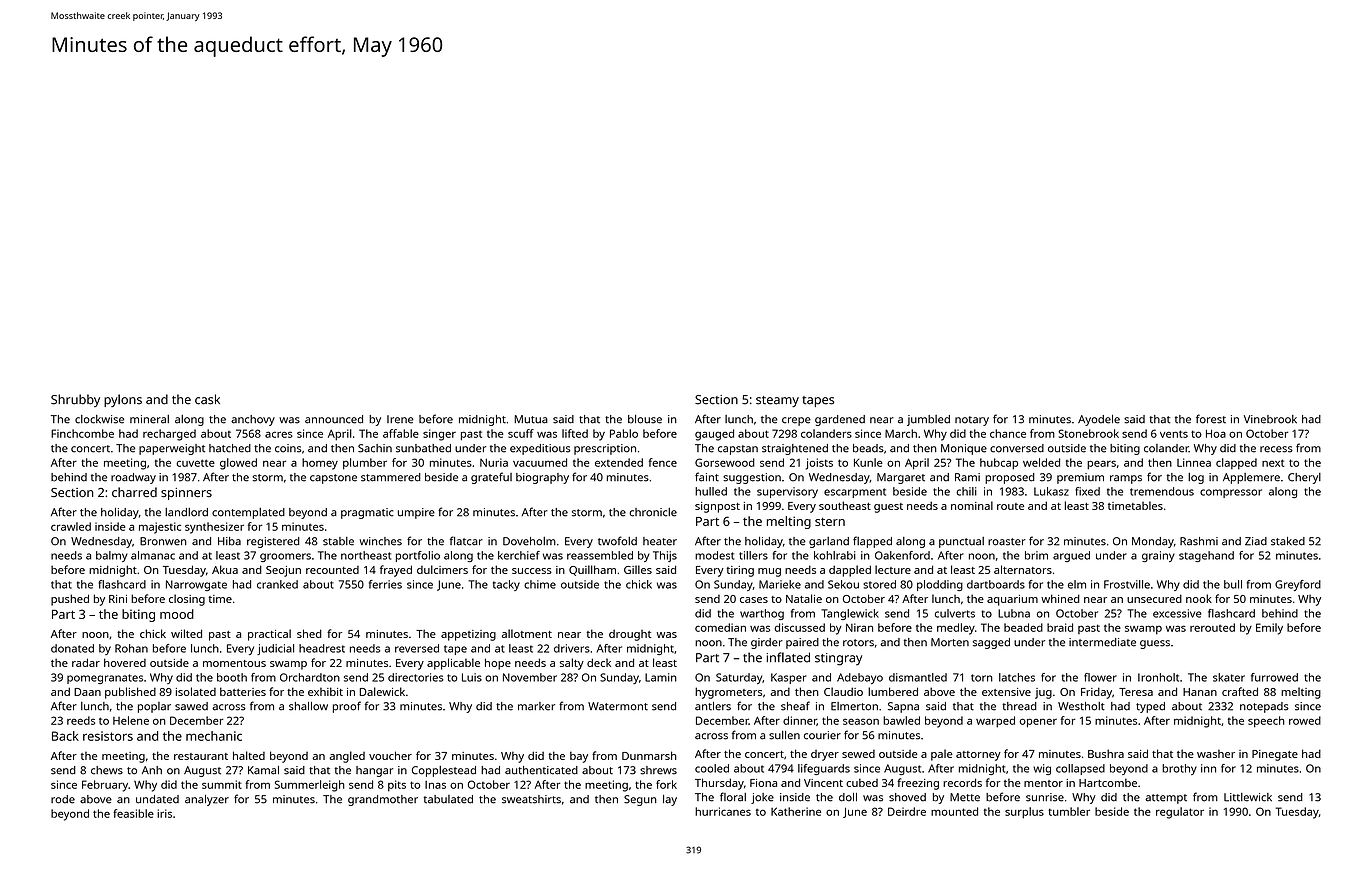 This screenshot has height=887, width=1372. Describe the element at coordinates (777, 401) in the screenshot. I see `steamy` at that location.
